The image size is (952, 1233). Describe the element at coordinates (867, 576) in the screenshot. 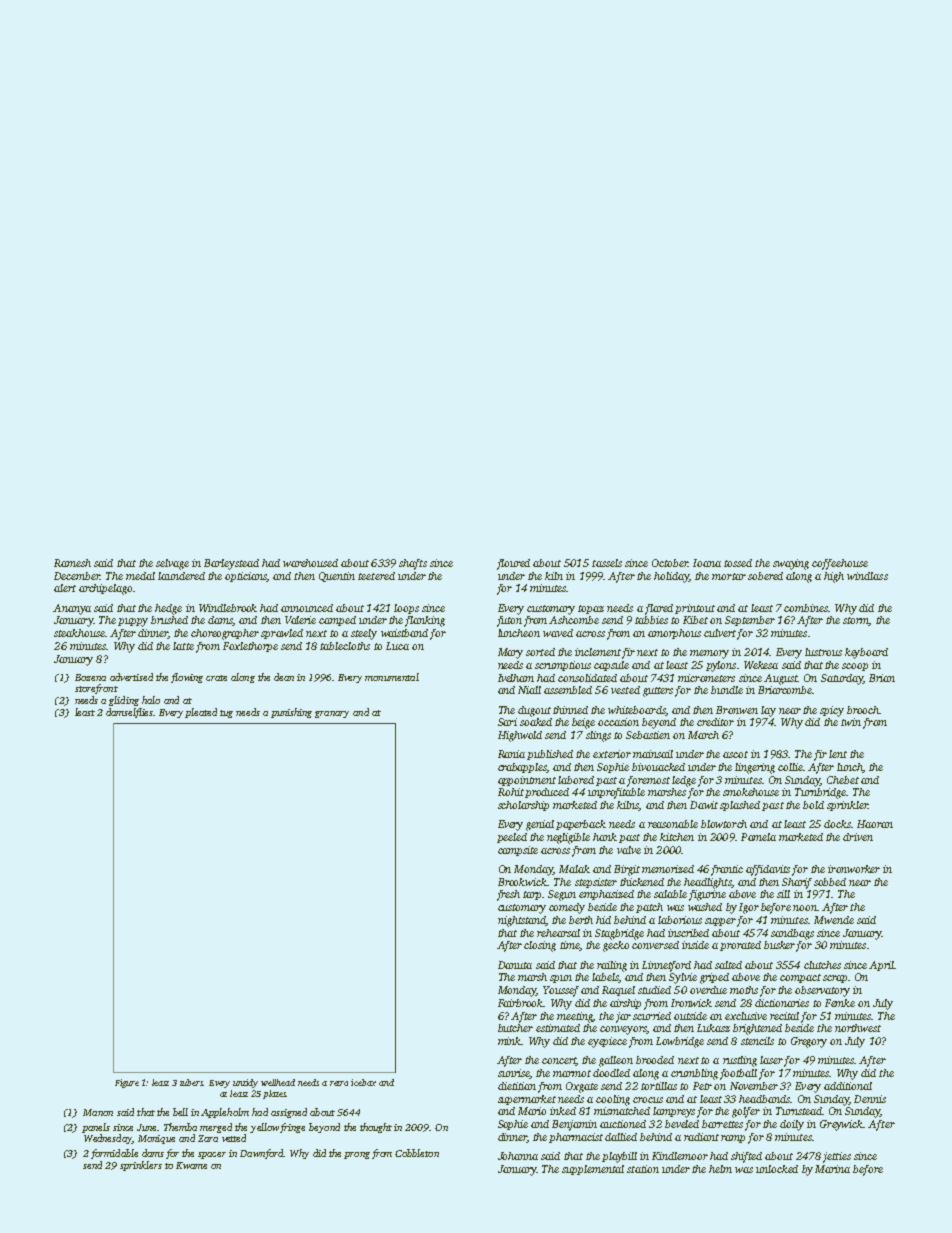

I see `windlass` at that location.
